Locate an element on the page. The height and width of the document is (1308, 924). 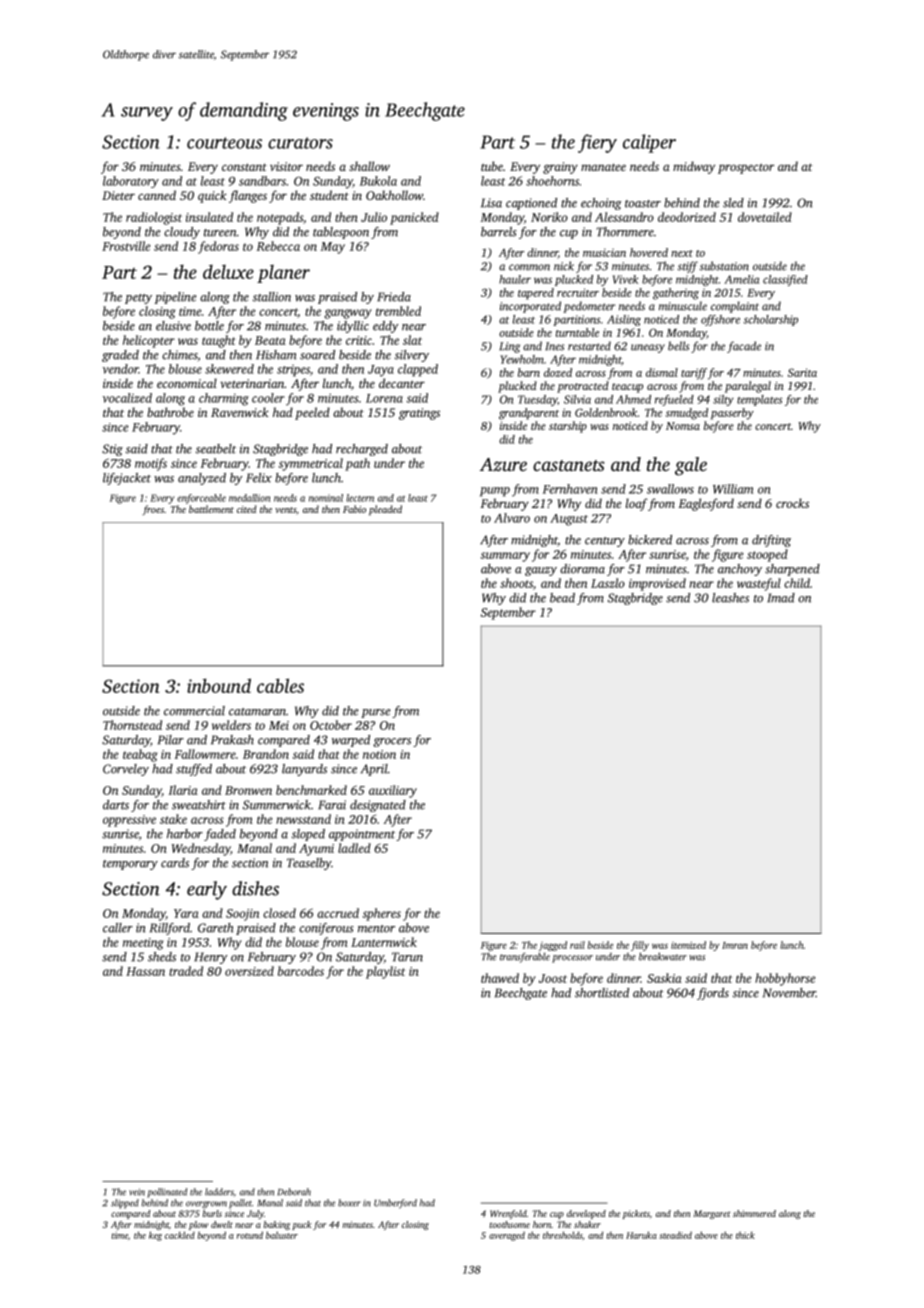
gale is located at coordinates (691, 466).
